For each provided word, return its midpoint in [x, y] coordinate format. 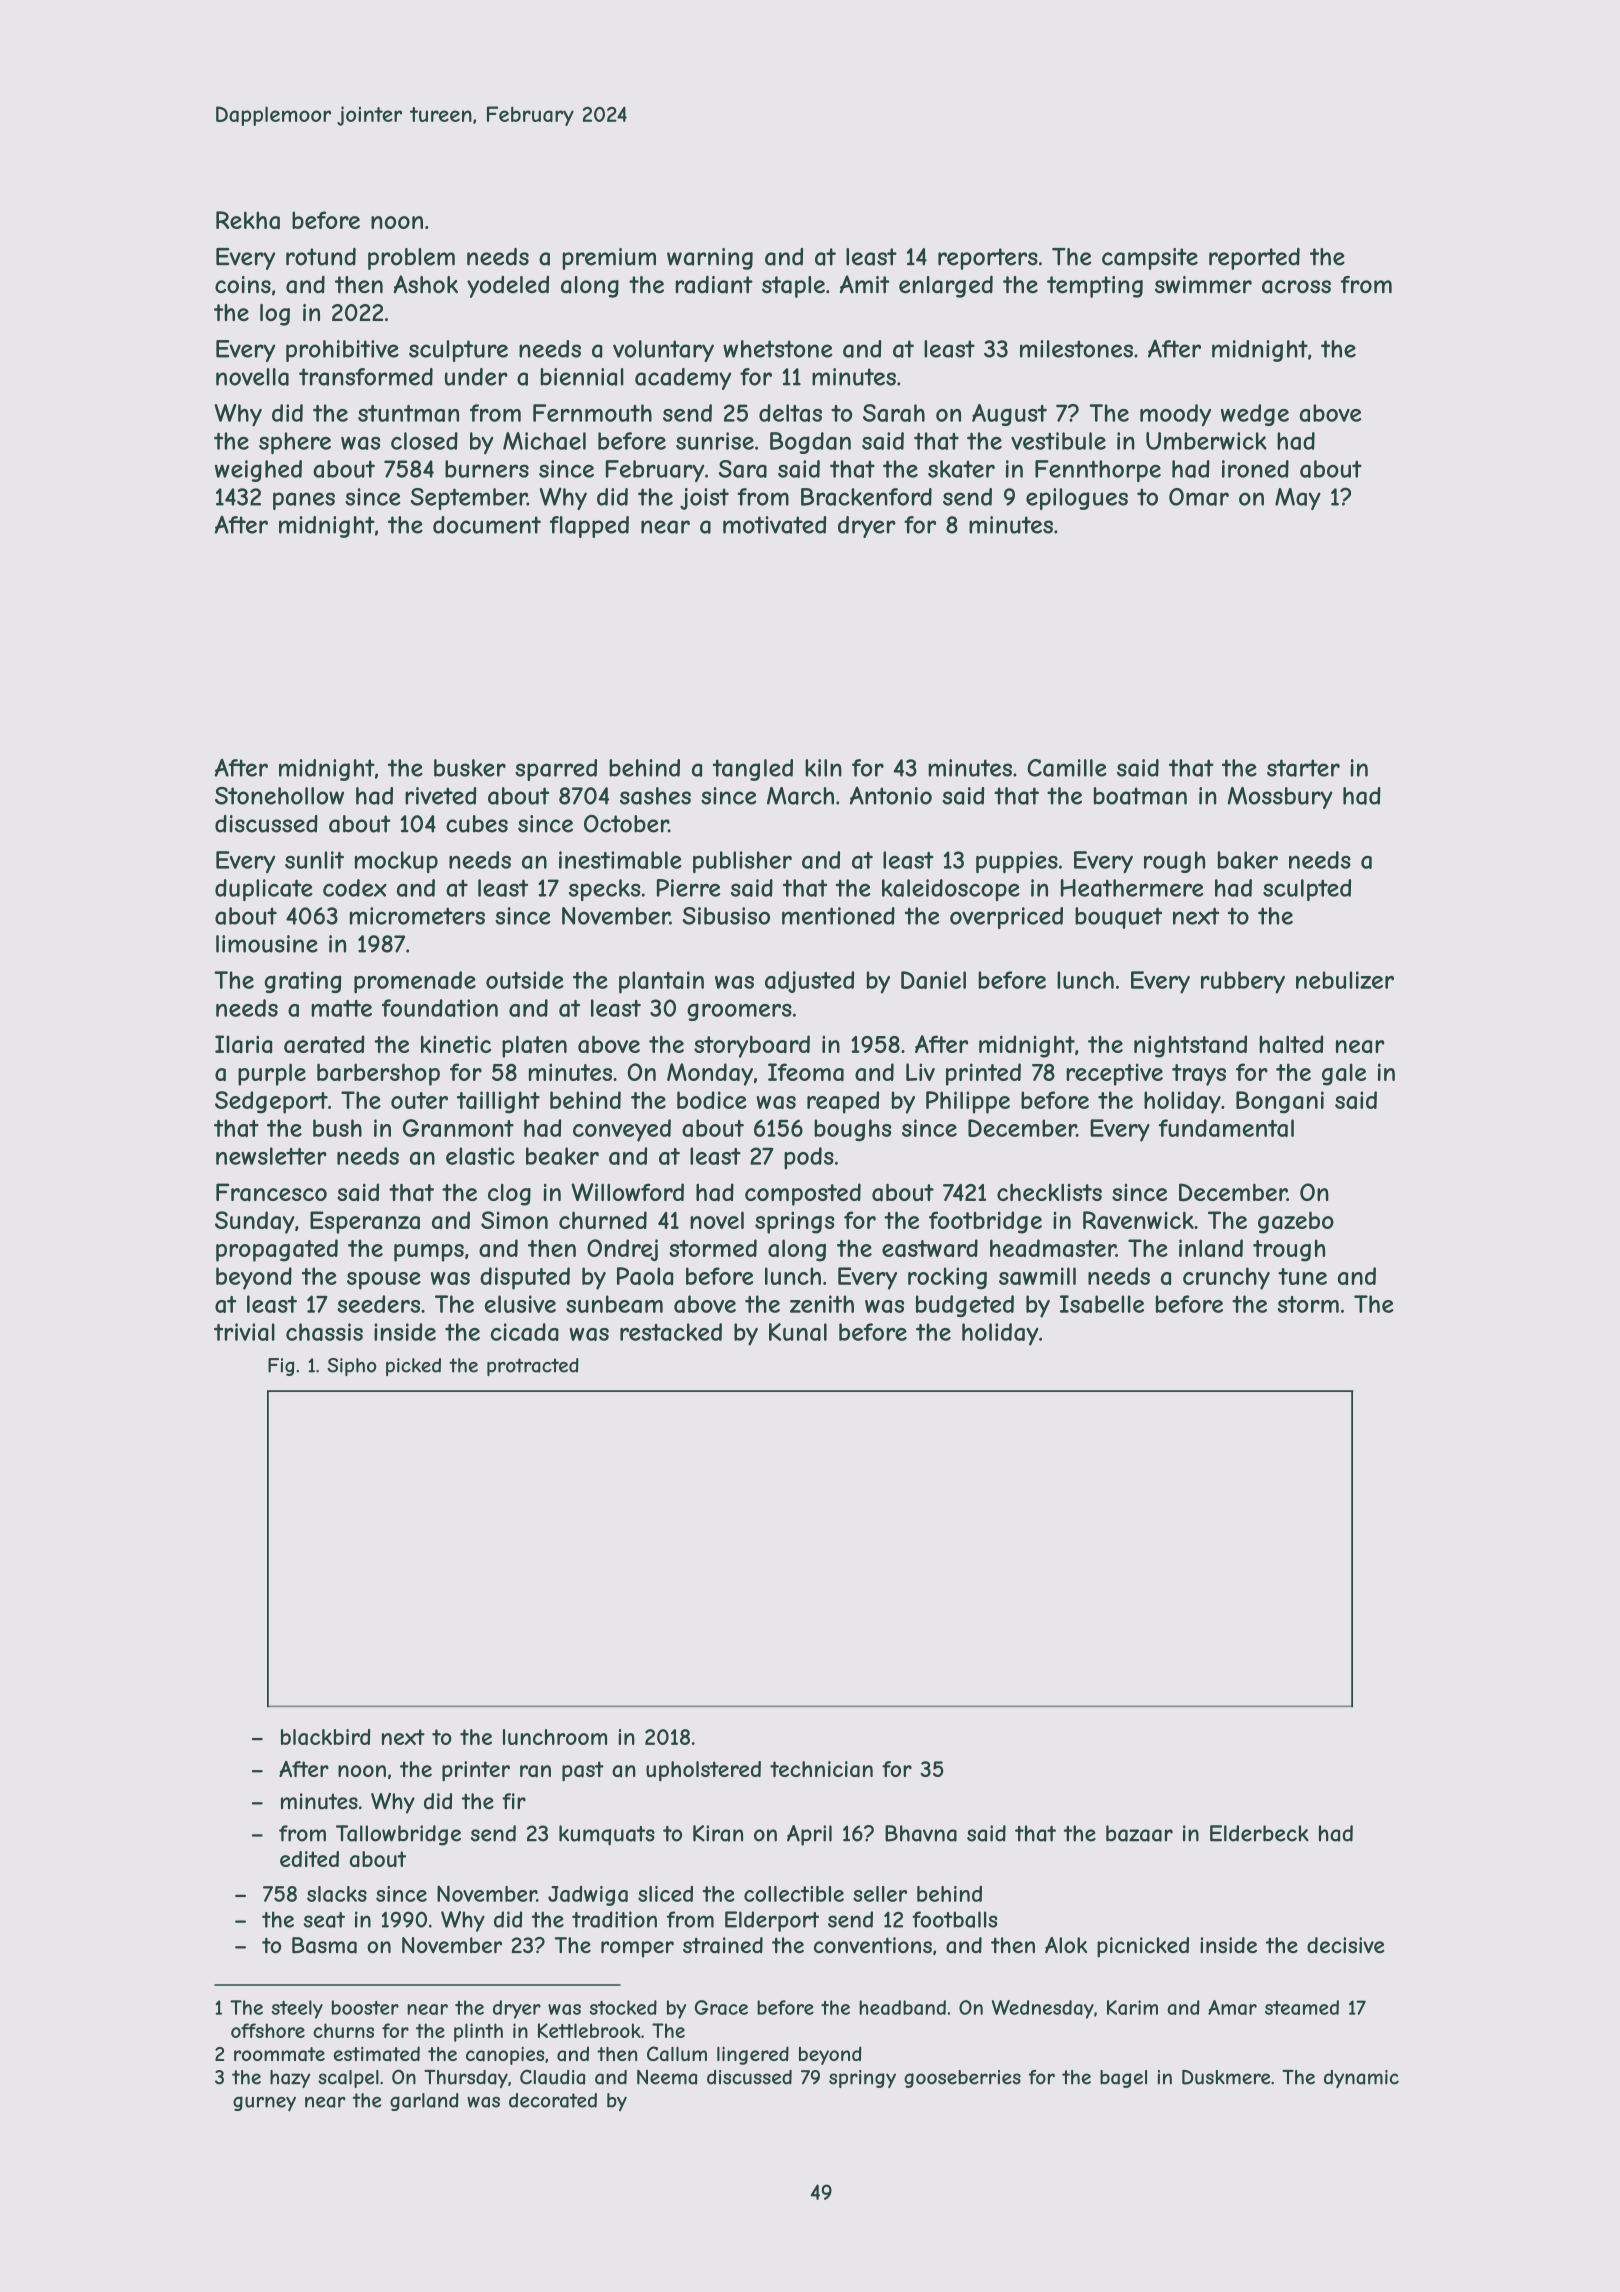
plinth [478, 2032]
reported [1254, 259]
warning [710, 259]
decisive [1346, 1945]
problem [411, 259]
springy [862, 2079]
